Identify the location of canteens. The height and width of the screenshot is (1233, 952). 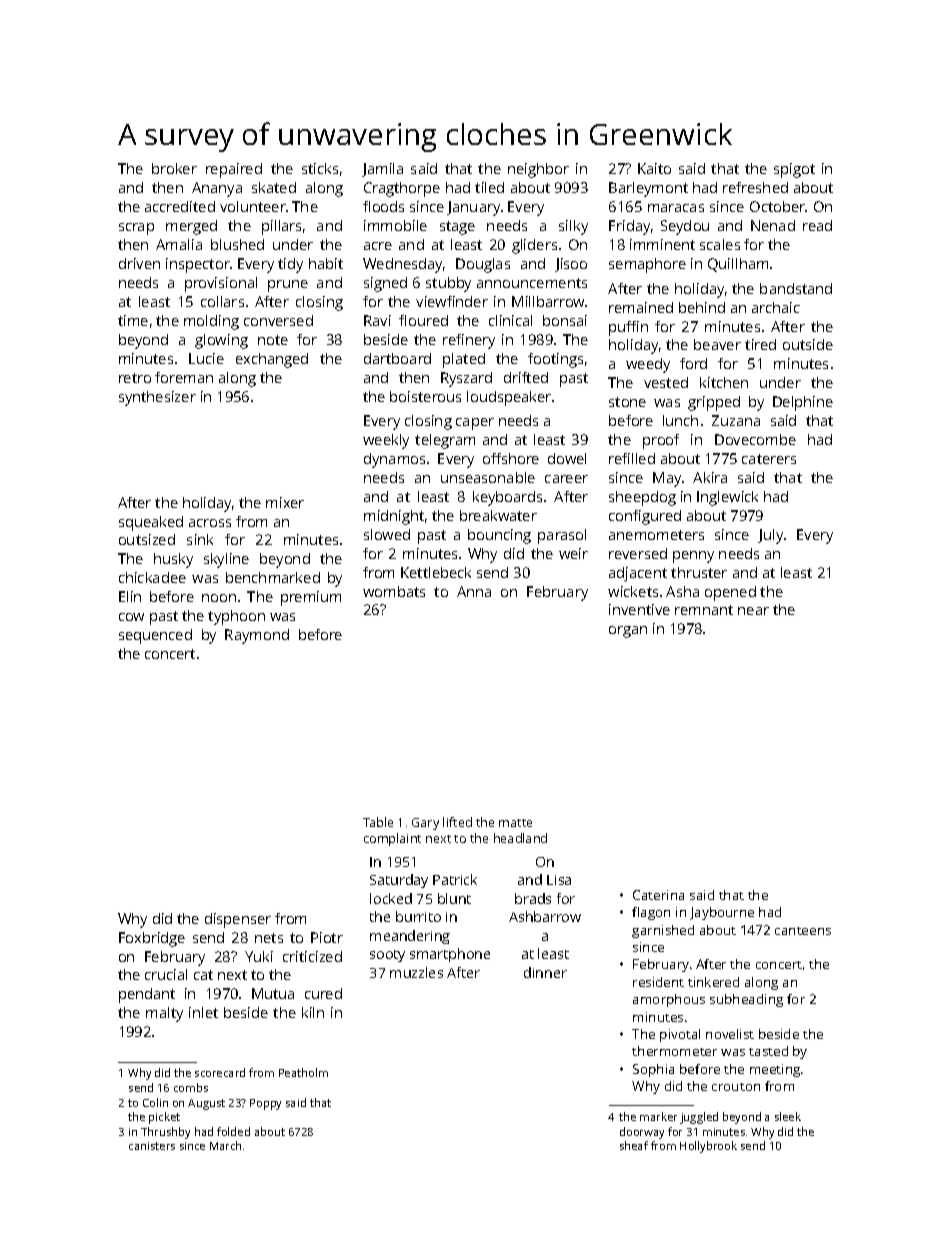
(803, 931).
